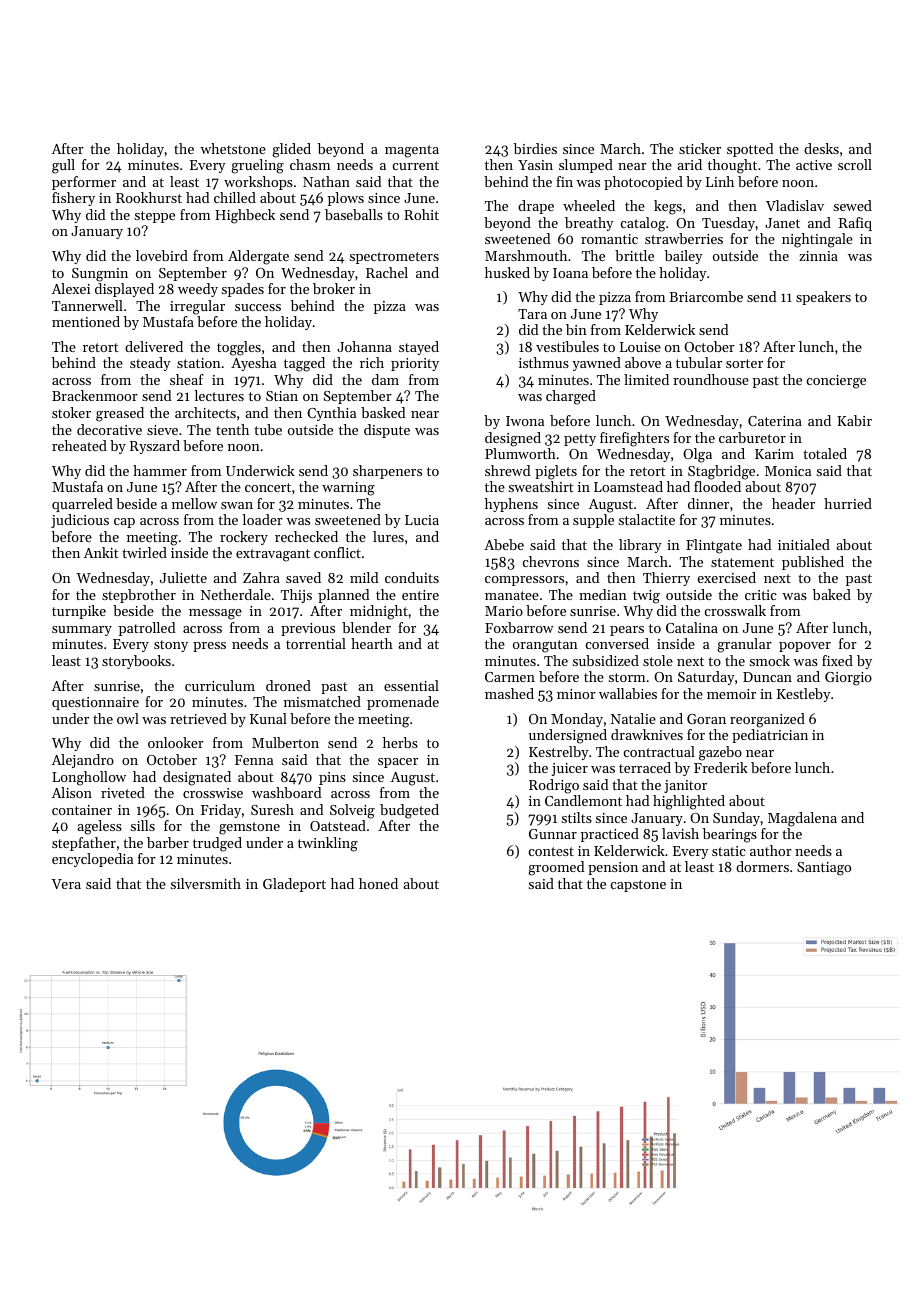  I want to click on encyclopedia, so click(92, 860).
